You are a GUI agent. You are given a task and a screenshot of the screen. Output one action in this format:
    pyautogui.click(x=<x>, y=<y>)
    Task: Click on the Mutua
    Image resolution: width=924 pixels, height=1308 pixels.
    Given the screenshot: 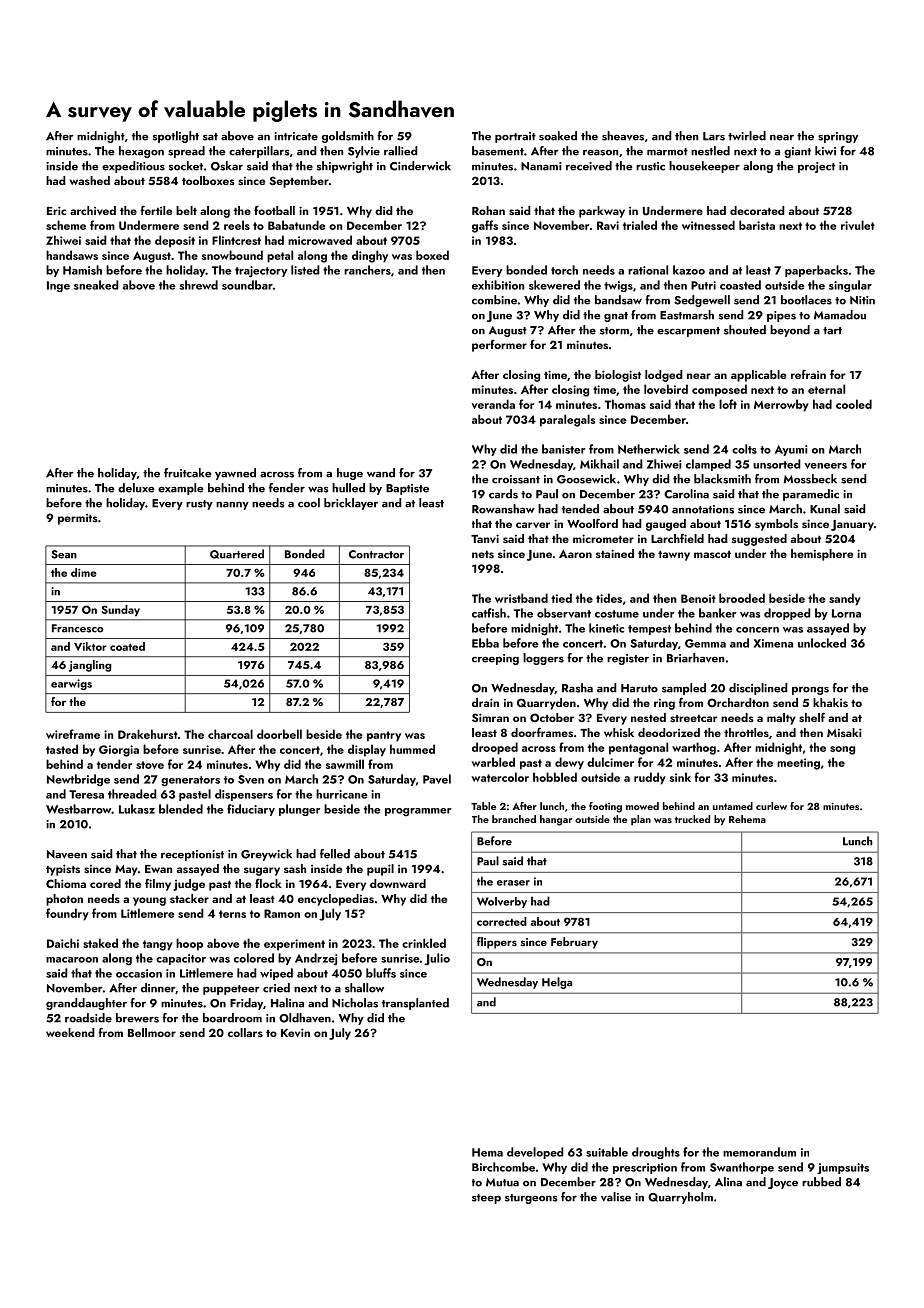 What is the action you would take?
    pyautogui.click(x=502, y=1182)
